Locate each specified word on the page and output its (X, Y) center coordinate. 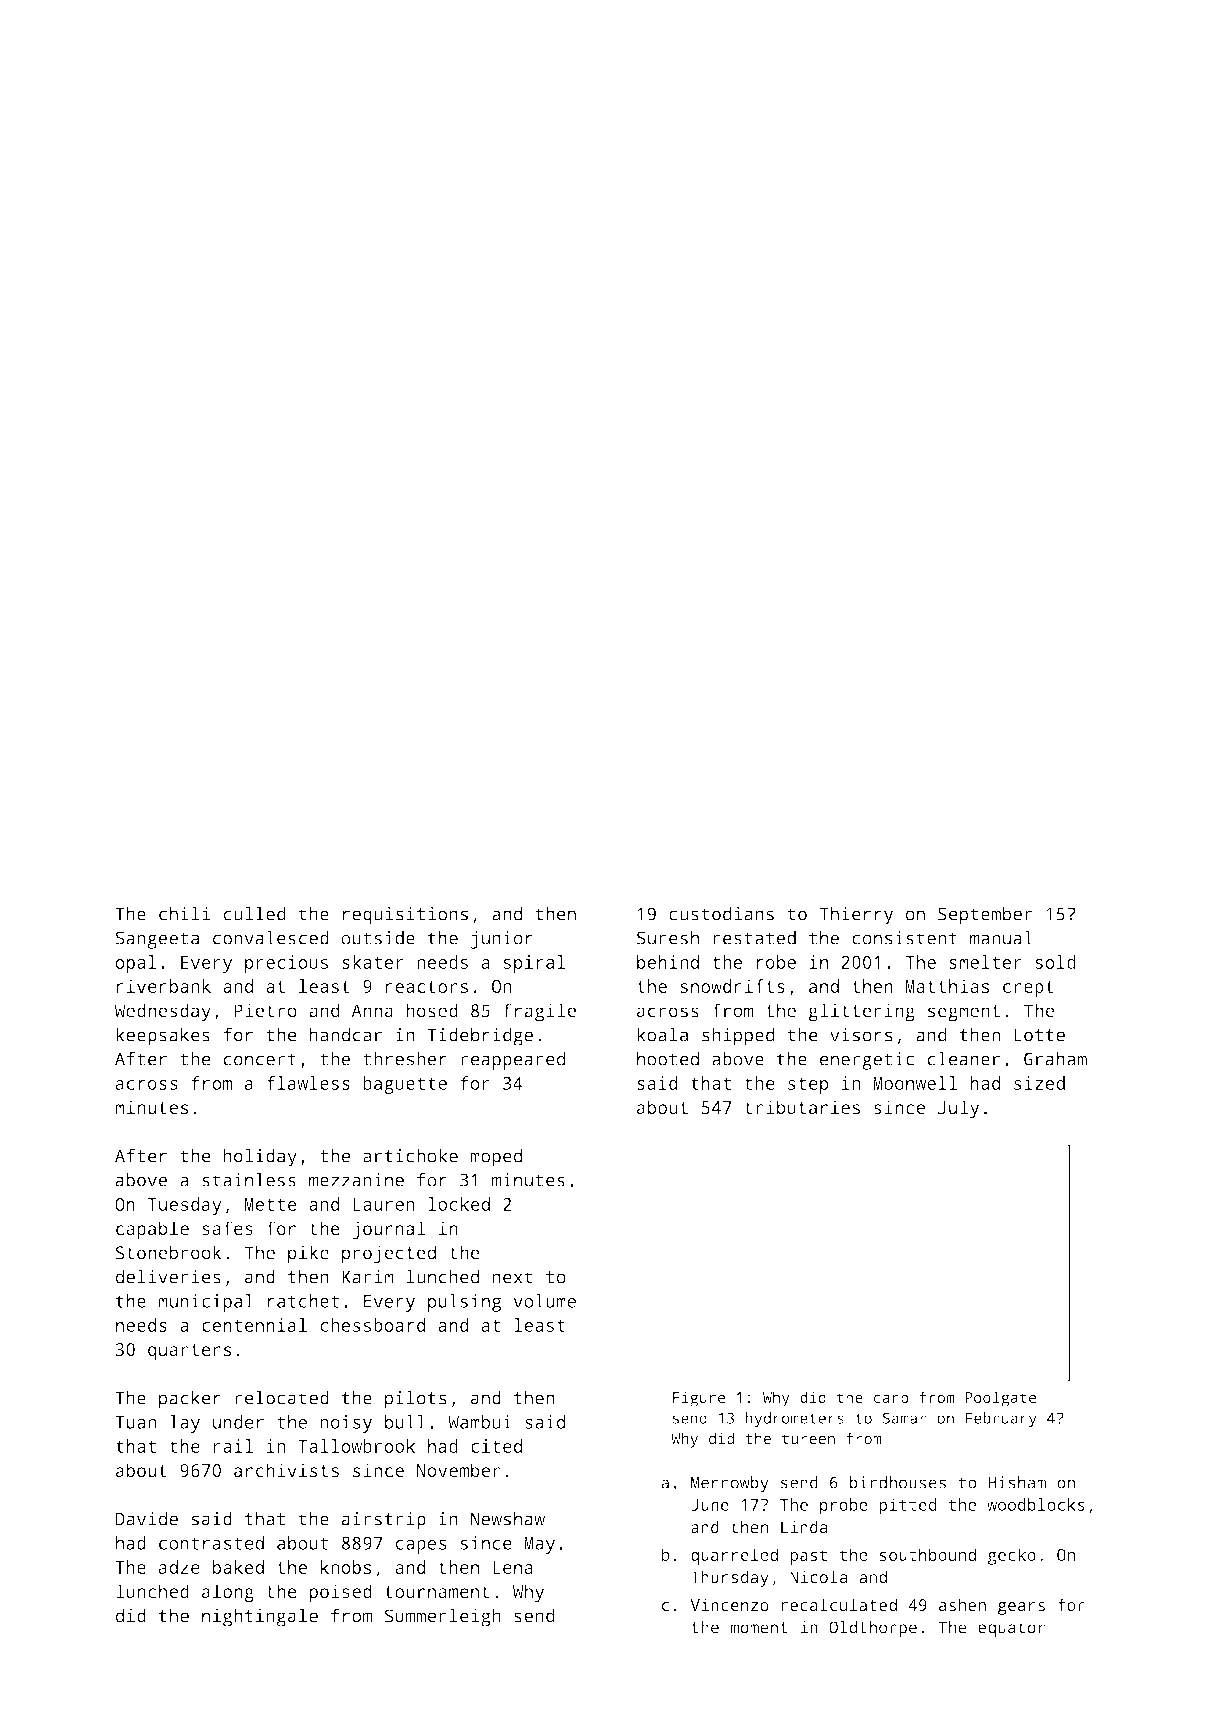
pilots (416, 1399)
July (959, 1109)
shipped (738, 1036)
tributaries (802, 1107)
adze (179, 1567)
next (512, 1277)
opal (135, 964)
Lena (513, 1567)
